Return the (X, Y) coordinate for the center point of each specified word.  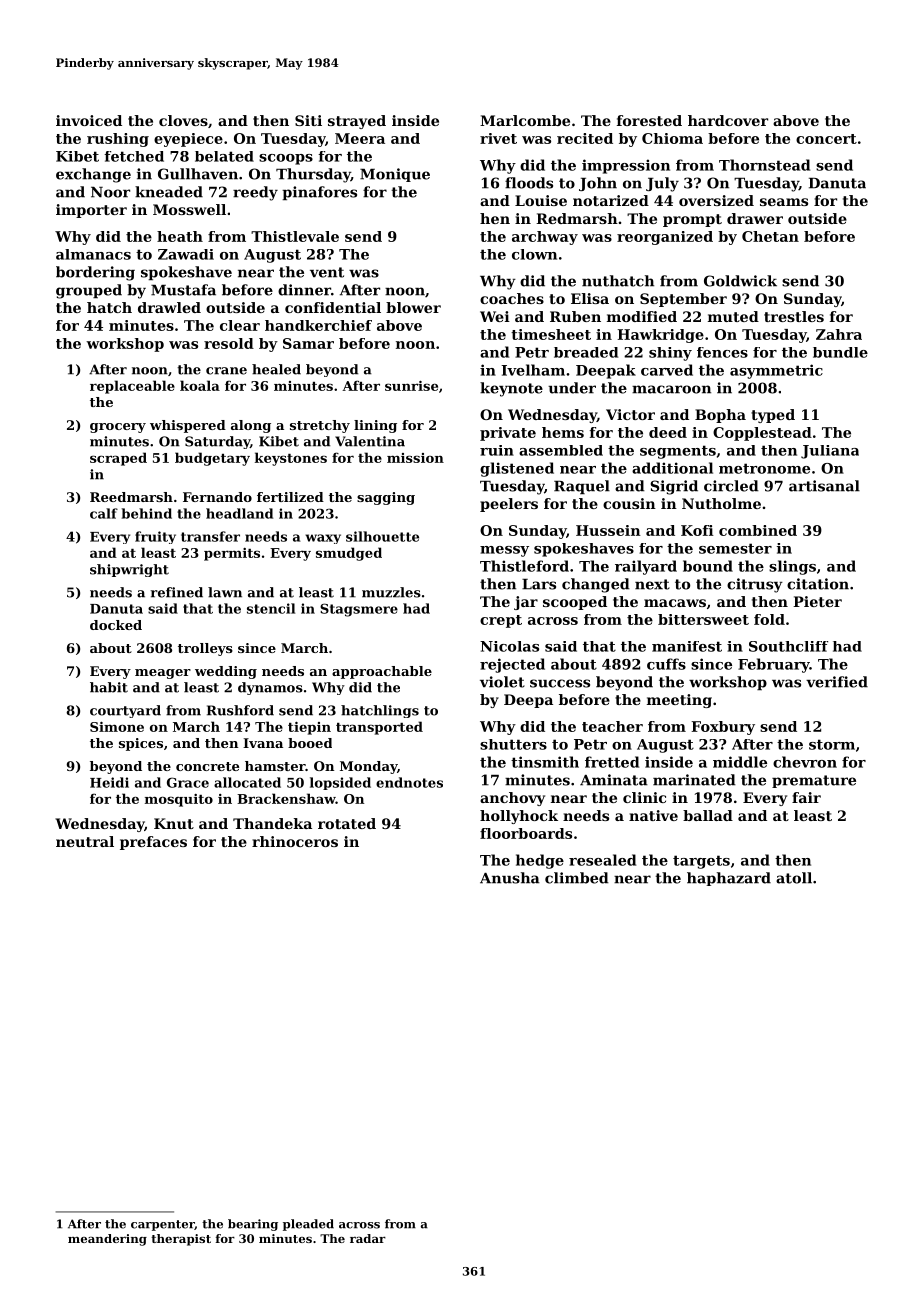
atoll (794, 878)
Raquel (582, 487)
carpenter (163, 1225)
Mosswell (189, 209)
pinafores (319, 193)
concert (826, 139)
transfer (210, 536)
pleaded (308, 1225)
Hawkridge (661, 336)
